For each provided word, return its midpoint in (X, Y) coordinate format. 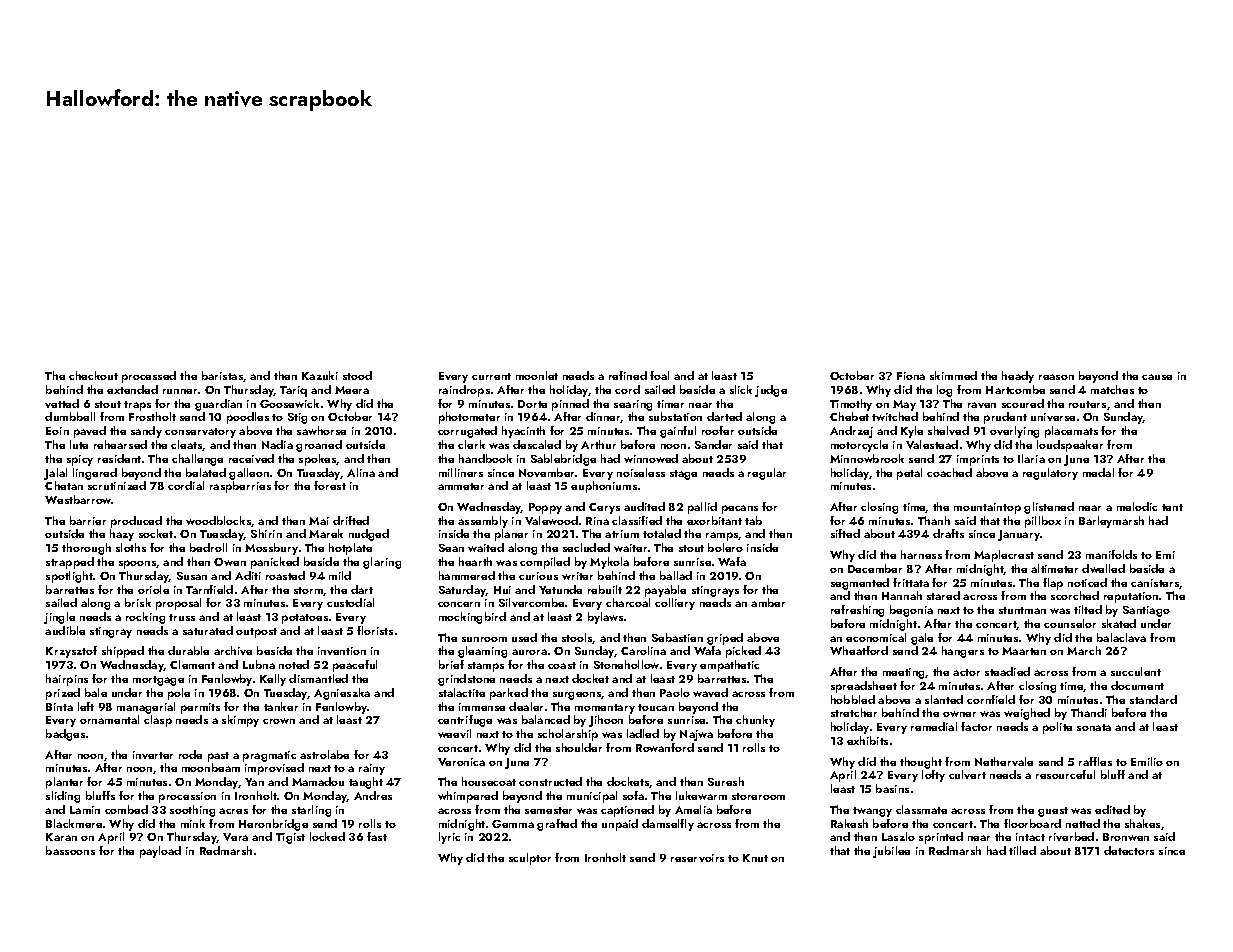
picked (743, 652)
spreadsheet (864, 687)
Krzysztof (71, 652)
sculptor (530, 859)
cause (1157, 377)
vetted (62, 403)
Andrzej (851, 432)
